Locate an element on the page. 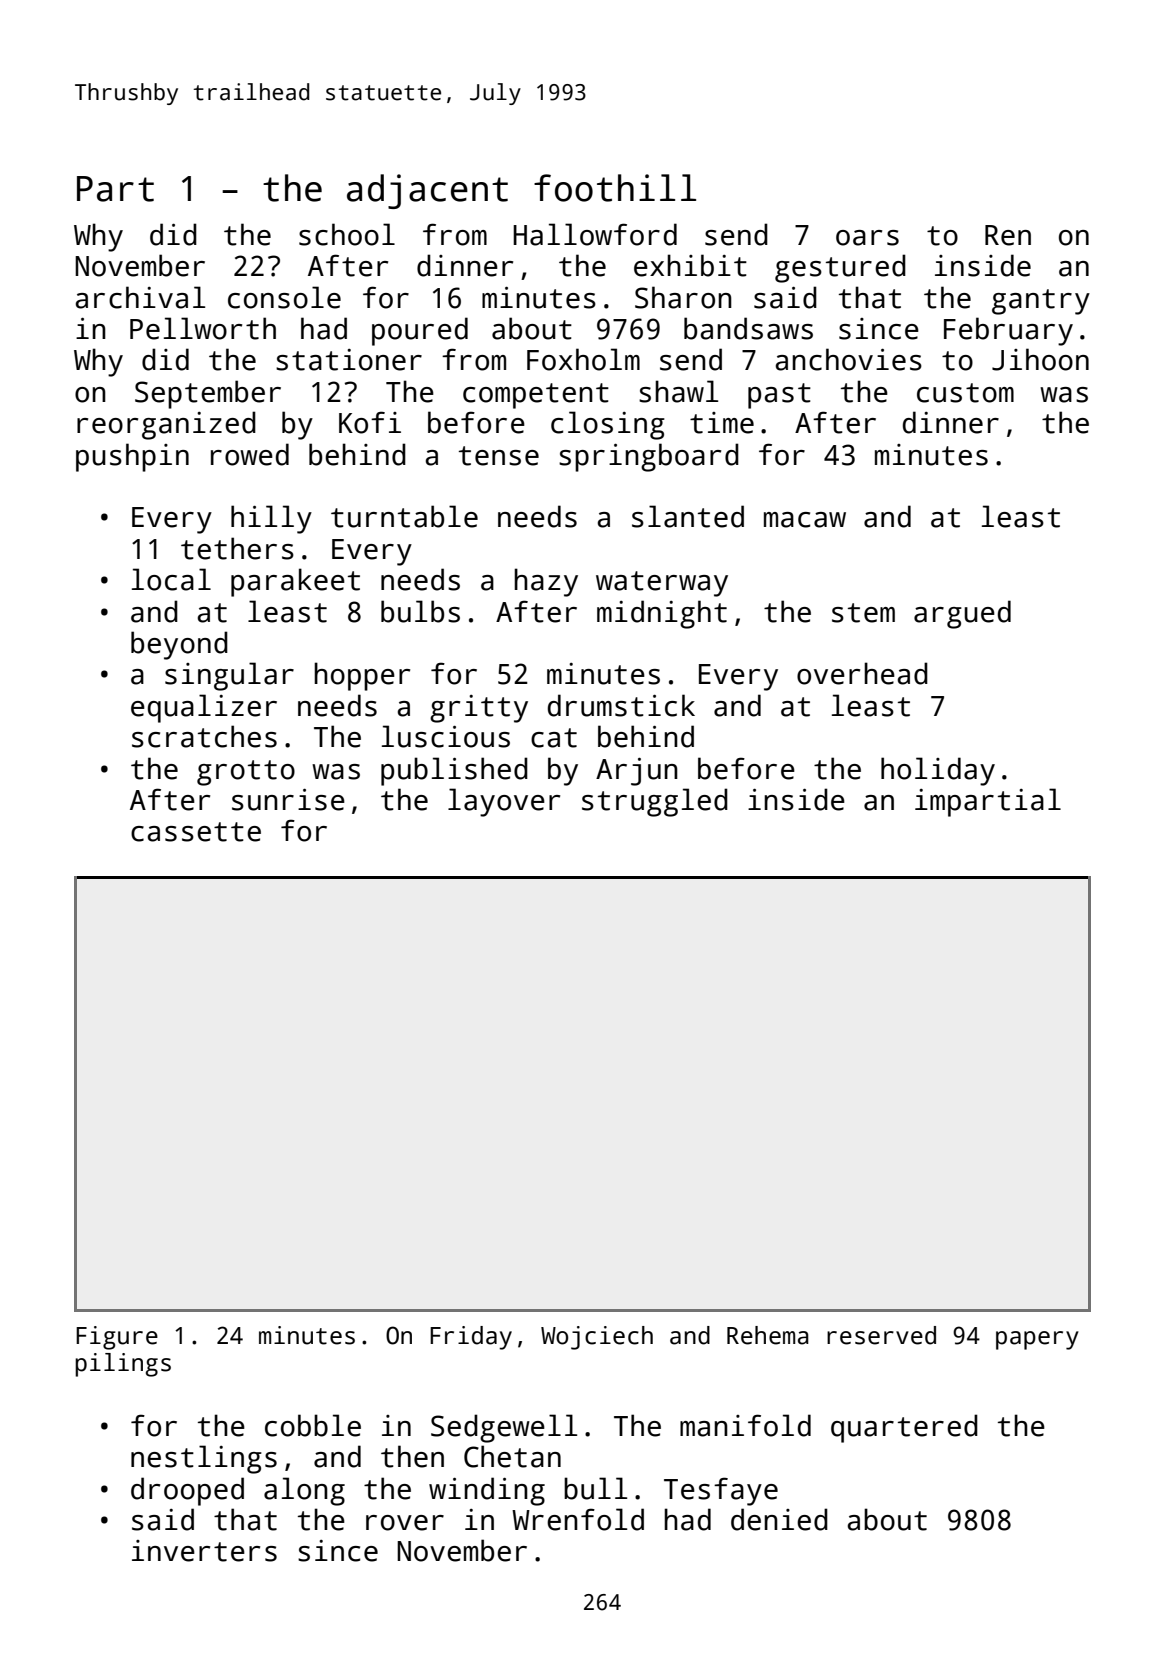  reserved is located at coordinates (881, 1335).
